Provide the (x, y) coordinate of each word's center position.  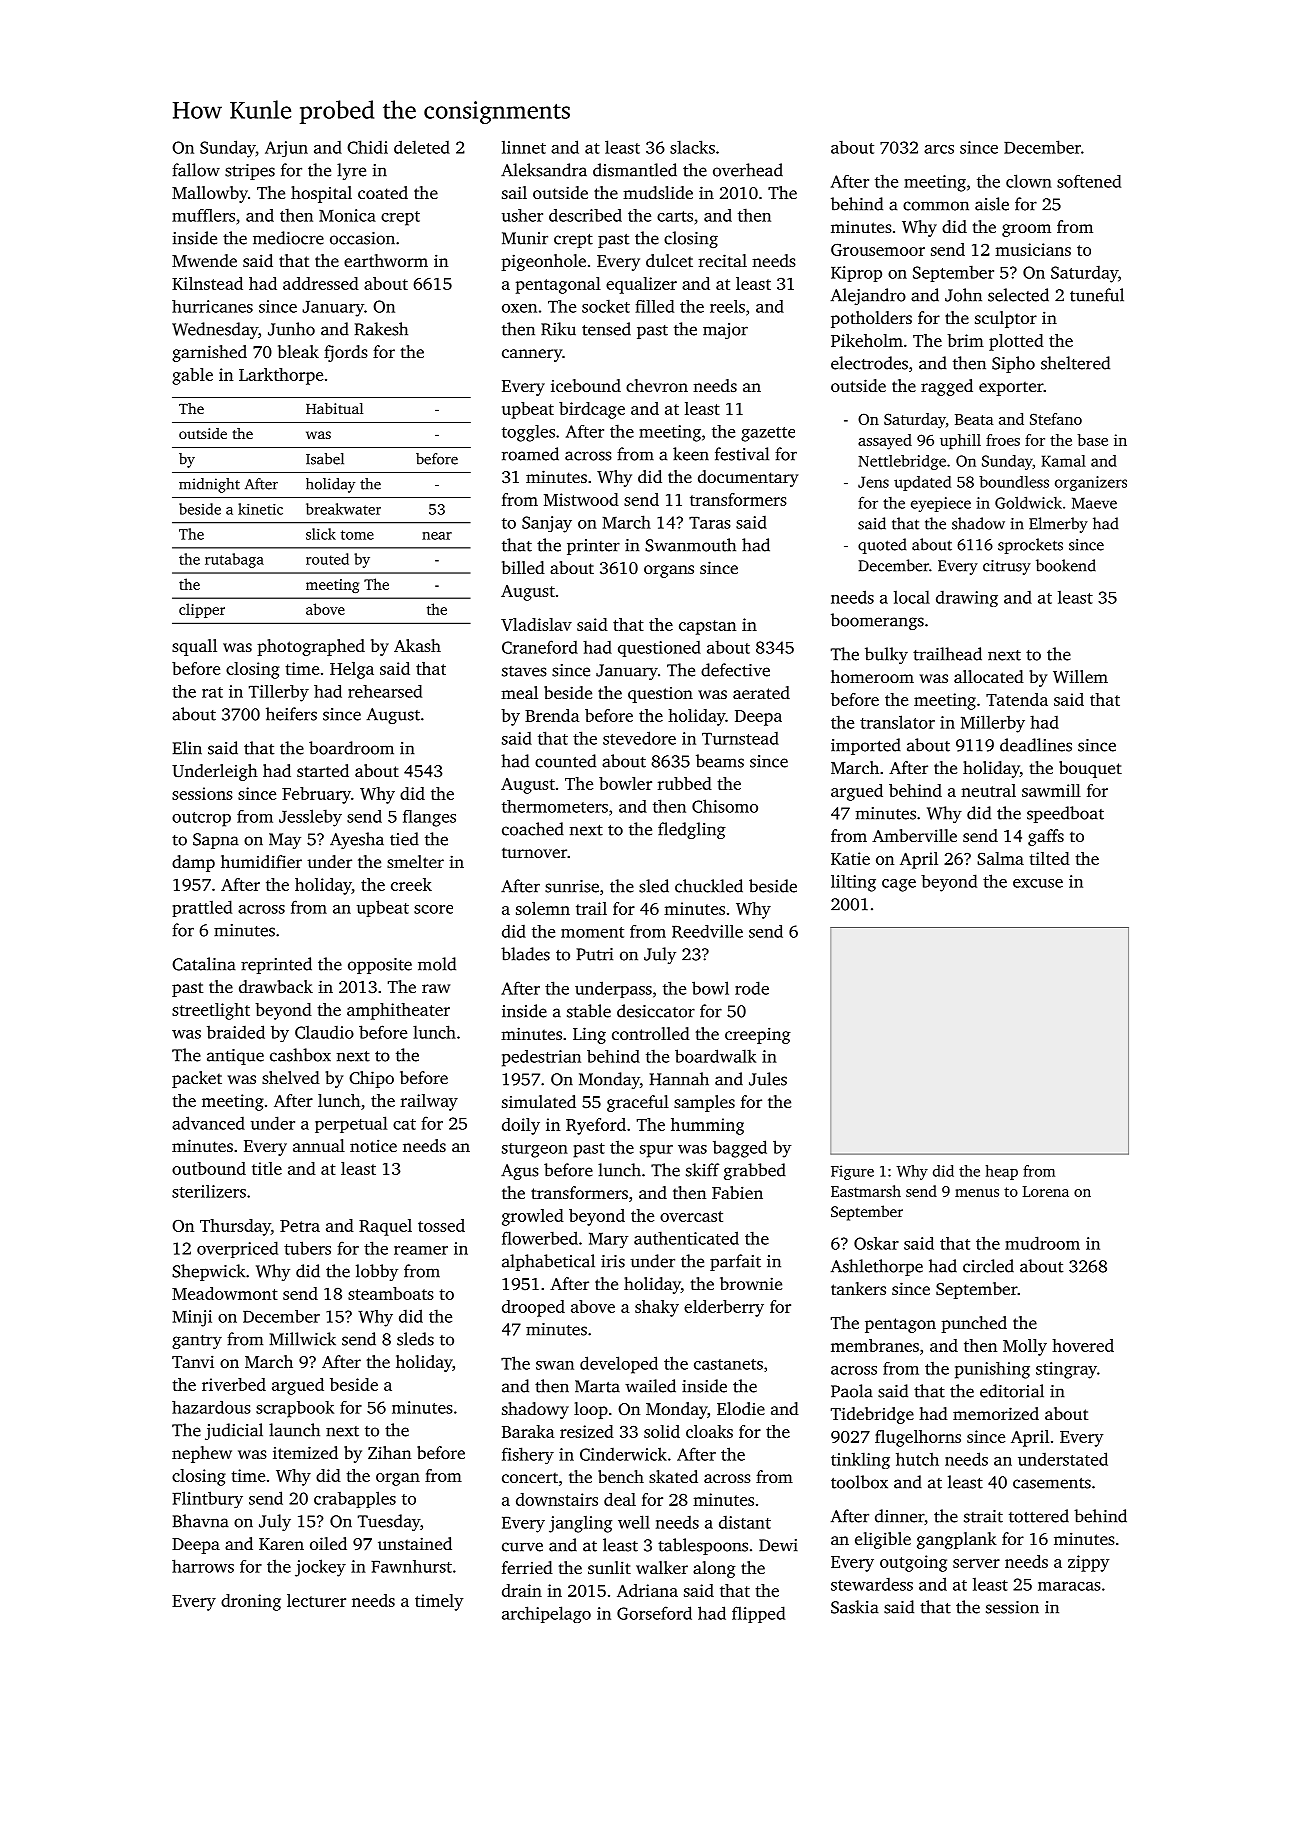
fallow (196, 170)
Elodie (741, 1408)
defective (735, 670)
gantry (197, 1342)
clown (1029, 181)
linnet (524, 147)
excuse (1038, 883)
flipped (758, 1614)
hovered (1083, 1345)
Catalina (204, 964)
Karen (281, 1544)
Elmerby (1058, 525)
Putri (594, 954)
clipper (202, 610)
